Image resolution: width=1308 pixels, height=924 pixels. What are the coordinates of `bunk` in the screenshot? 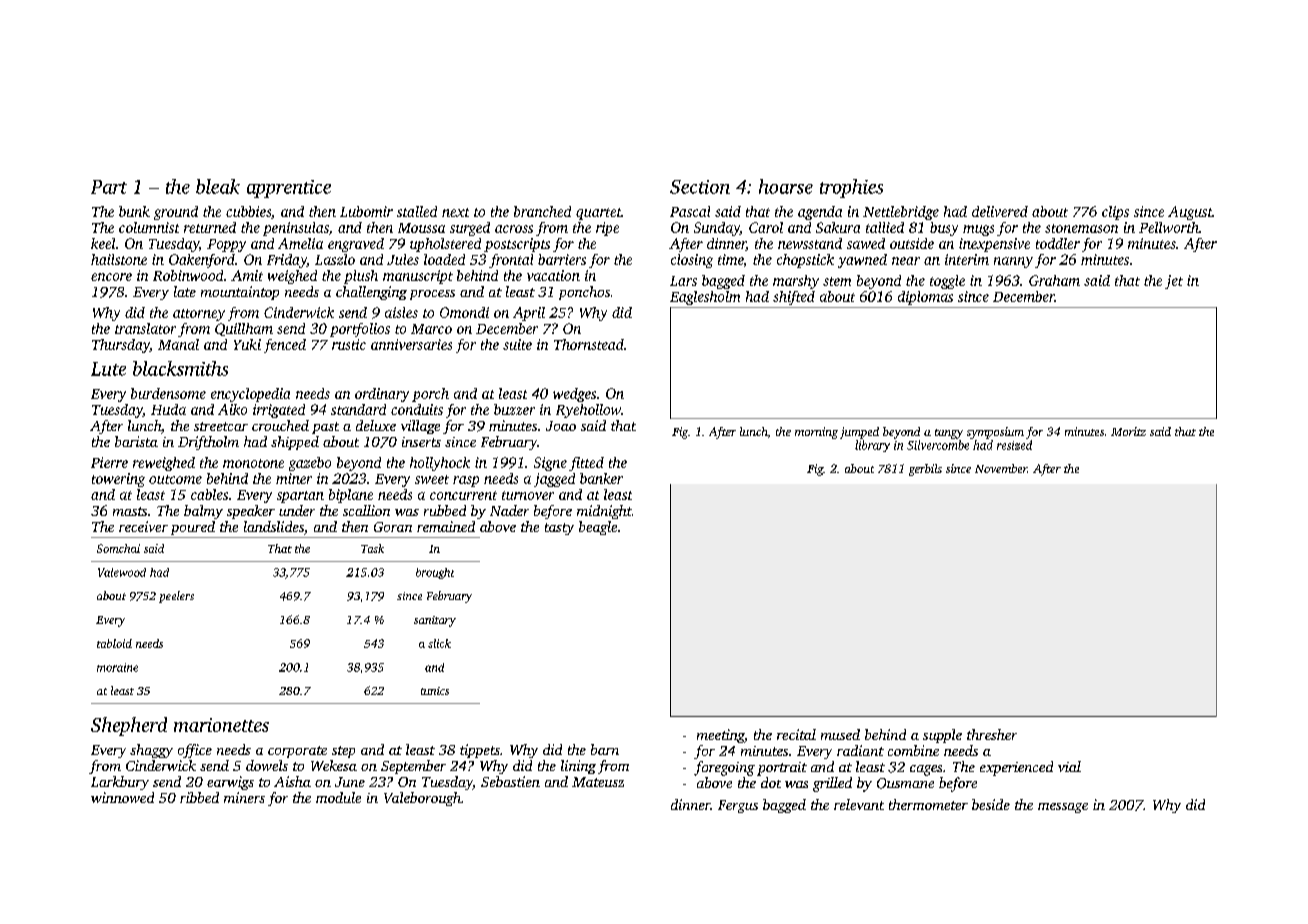 It's located at (134, 211).
